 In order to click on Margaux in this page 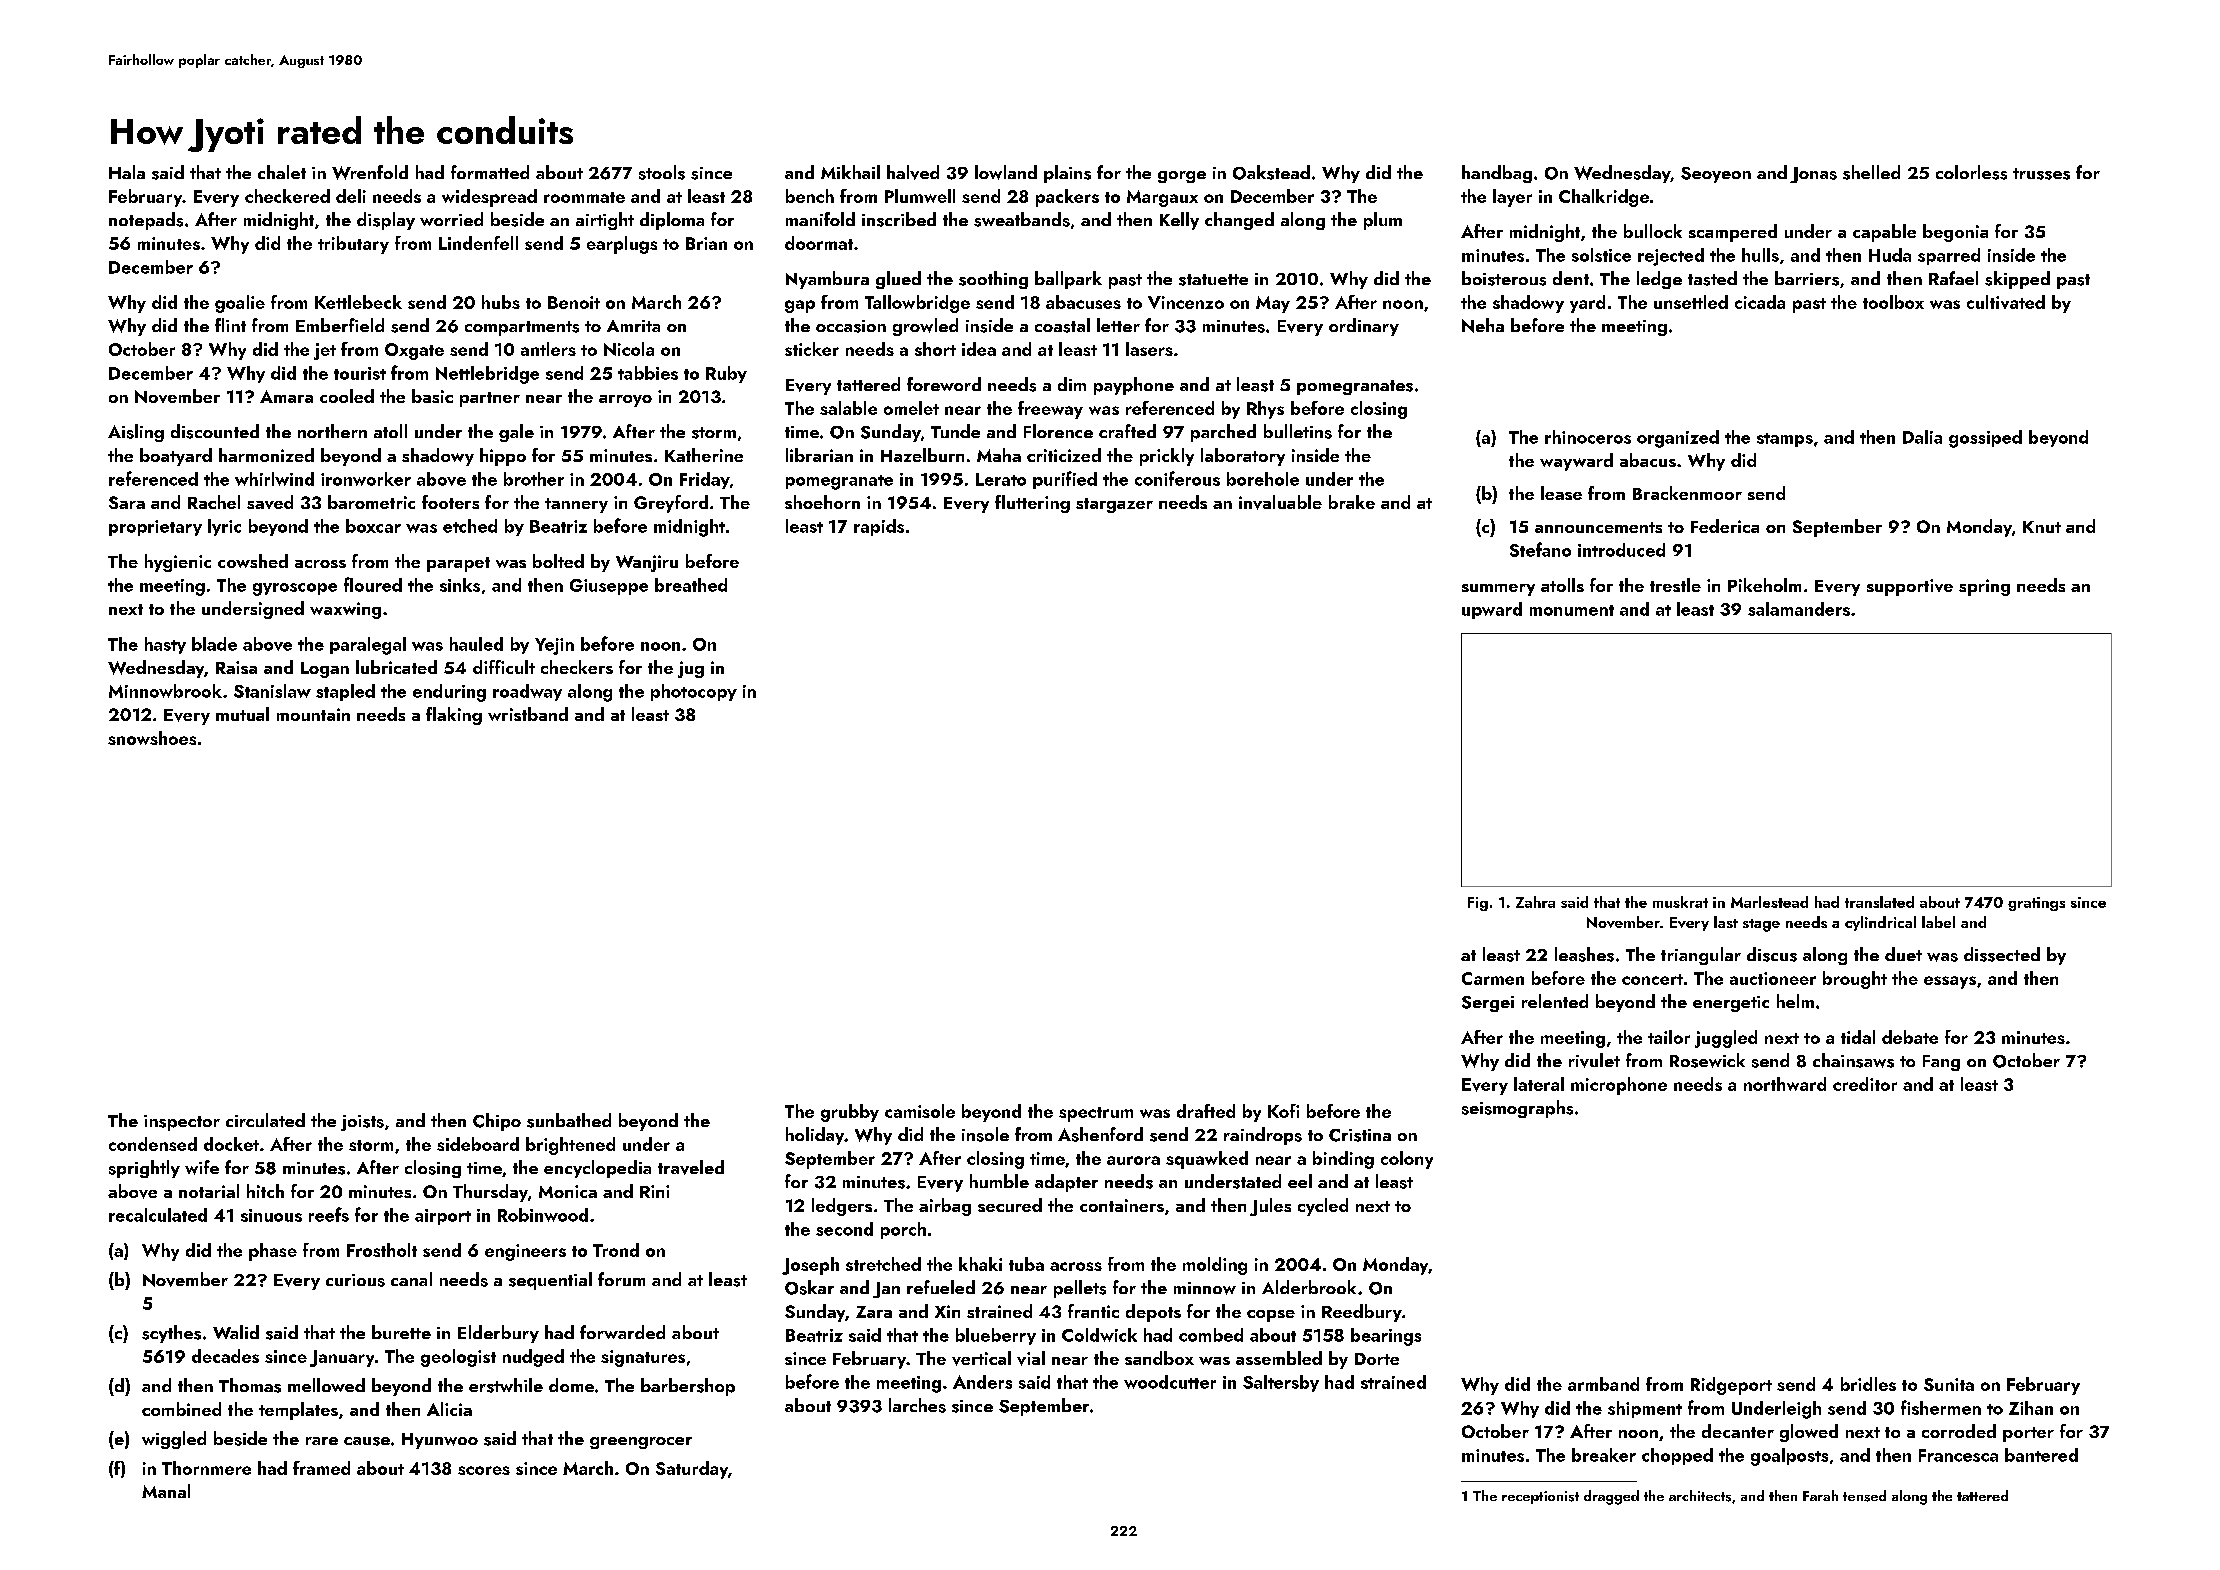, I will do `click(1162, 198)`.
